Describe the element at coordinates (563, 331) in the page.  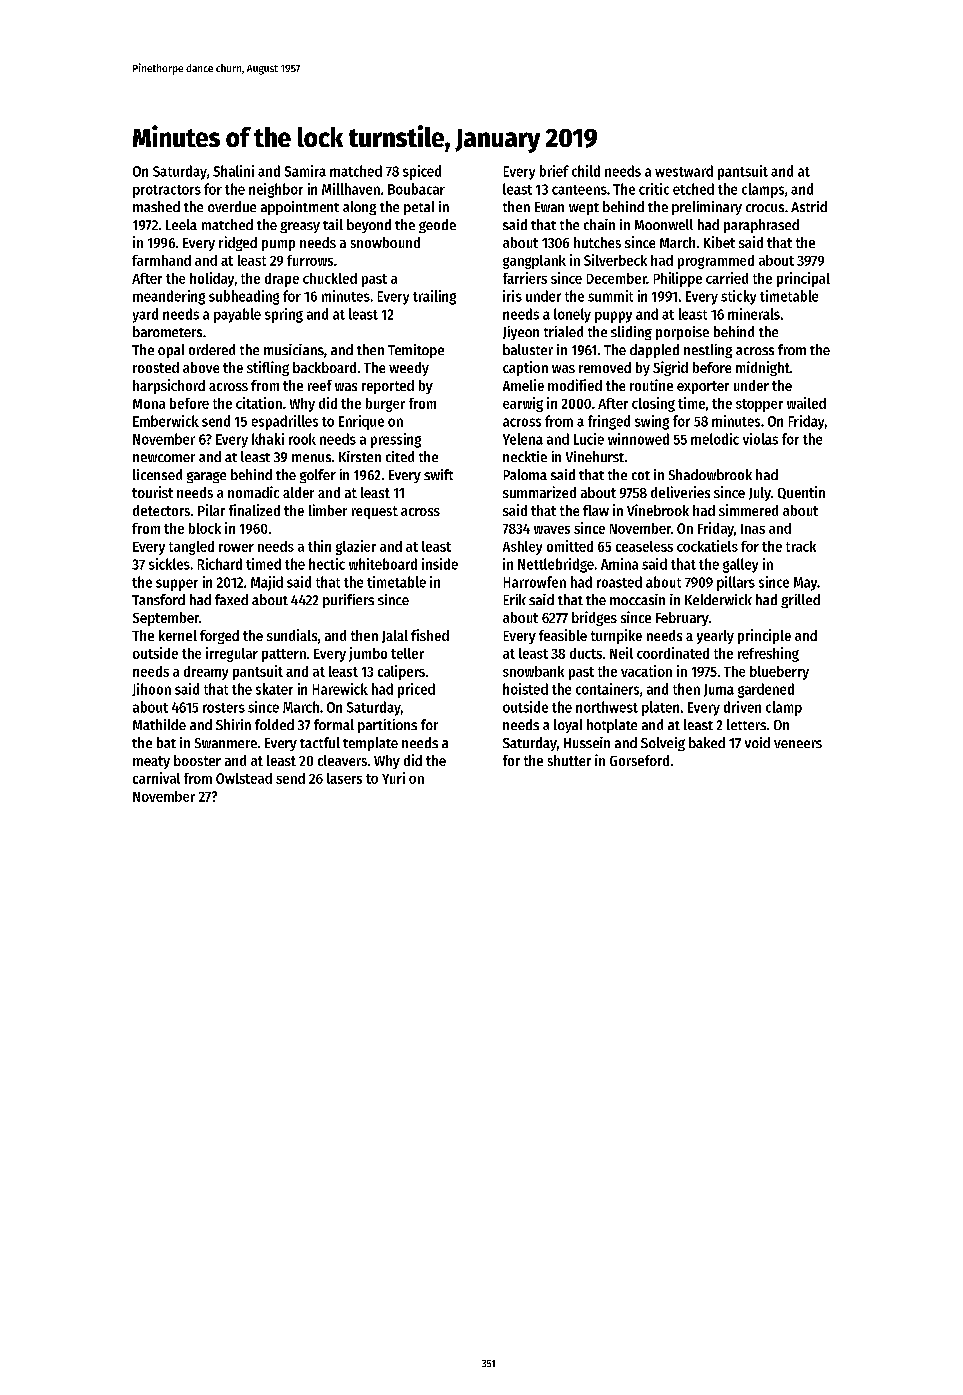
I see `trialed` at that location.
